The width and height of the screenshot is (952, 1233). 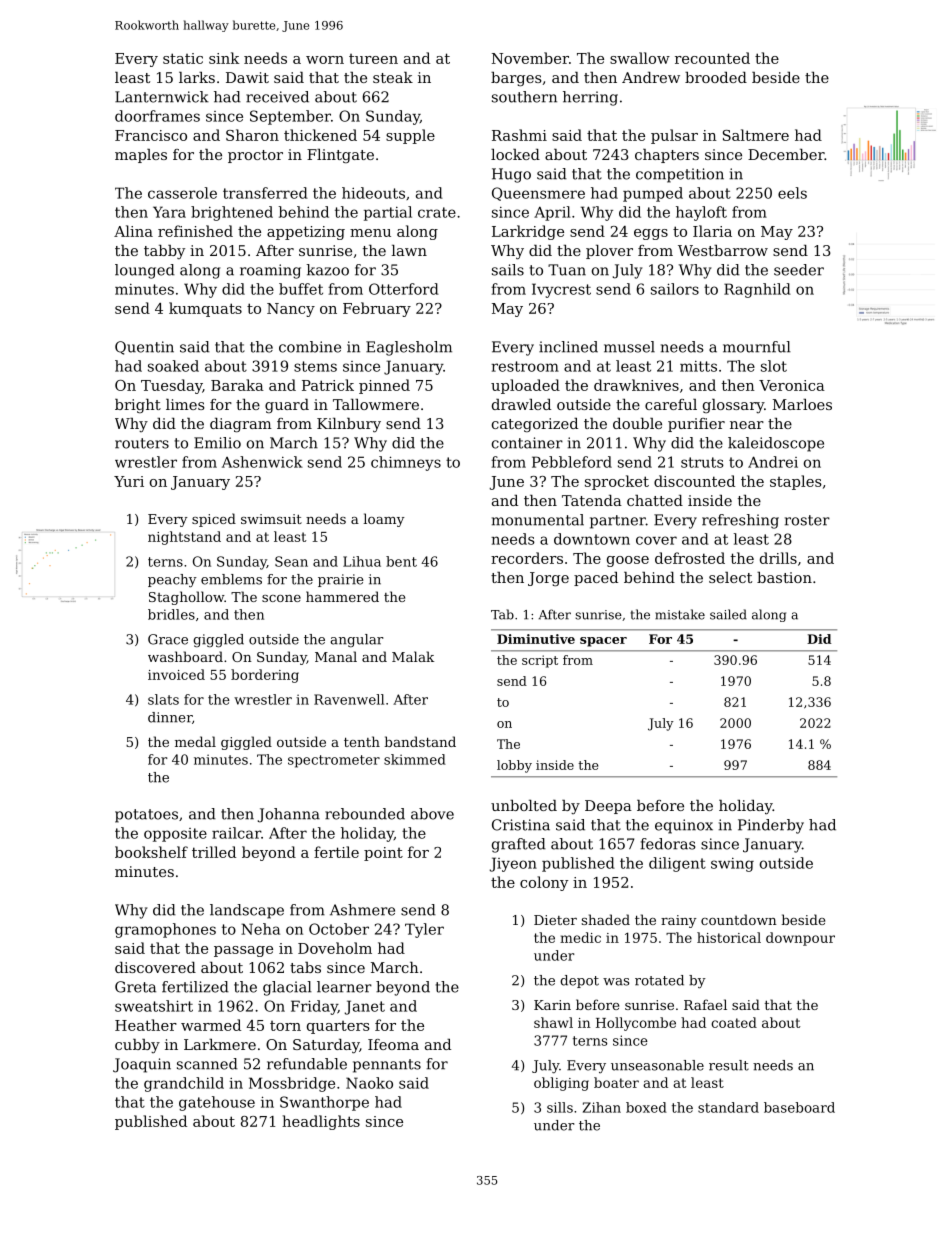 I want to click on static, so click(x=183, y=58).
